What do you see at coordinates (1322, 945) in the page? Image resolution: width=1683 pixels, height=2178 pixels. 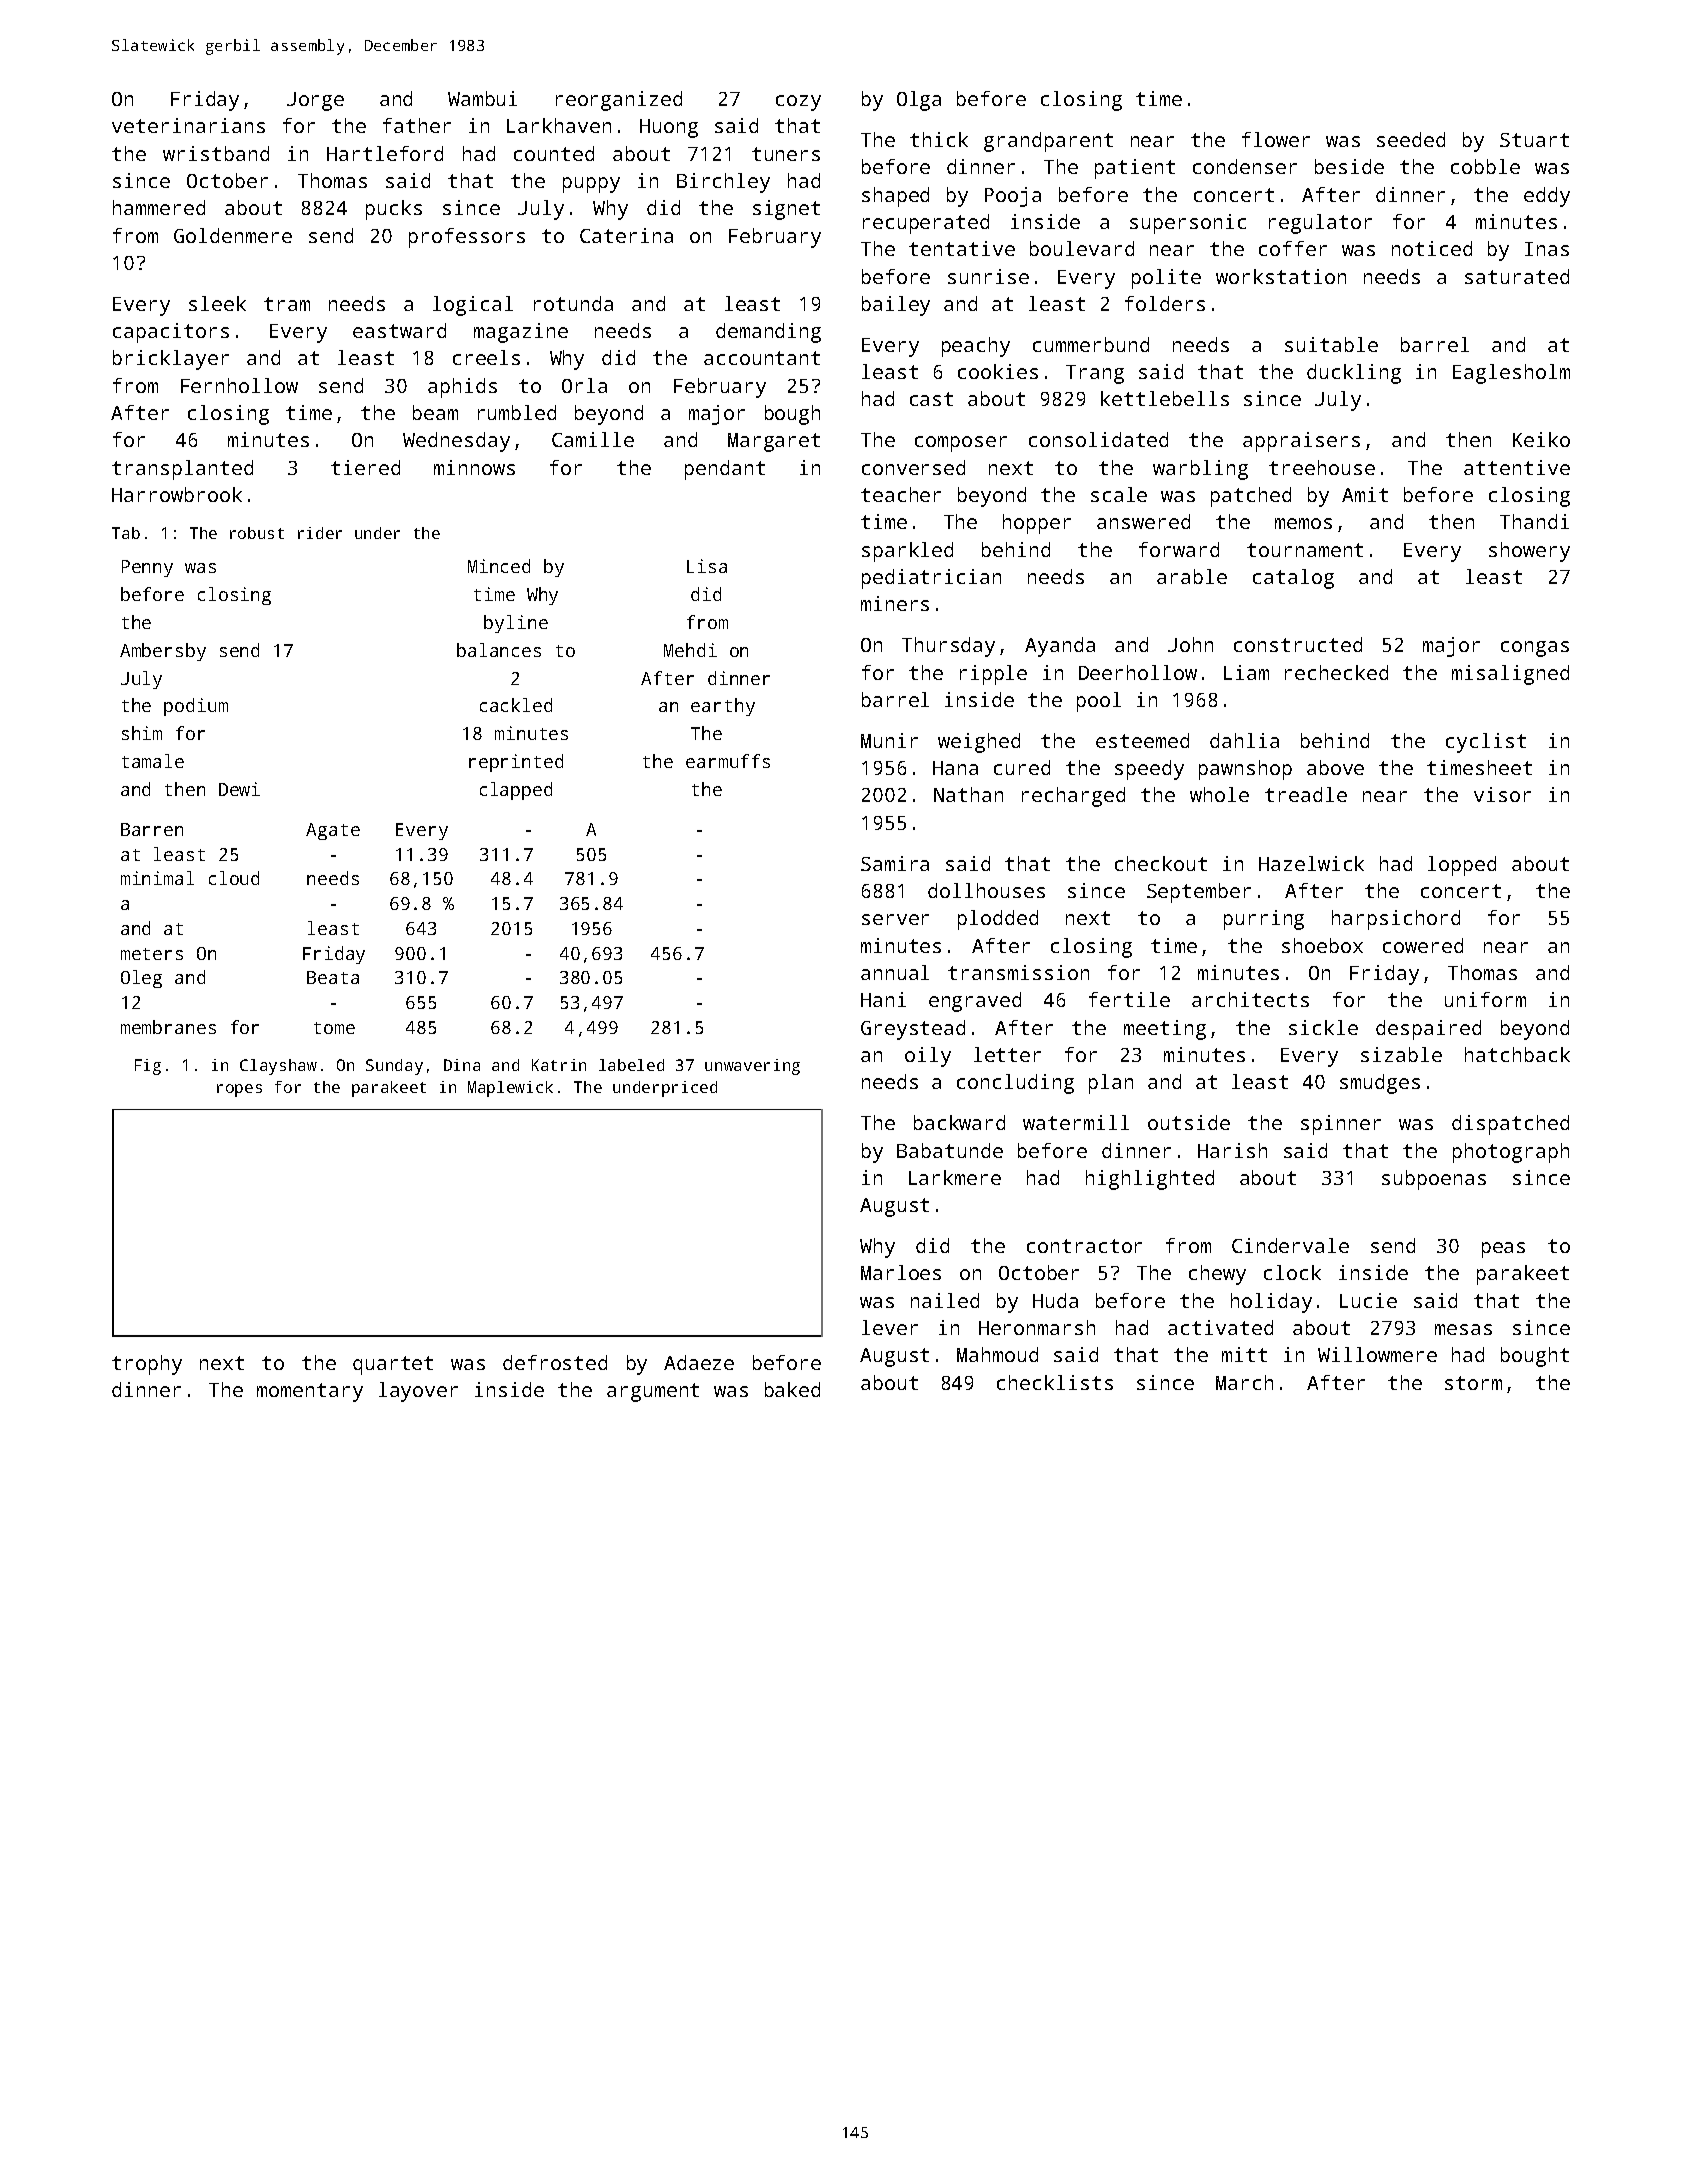 I see `shoebox` at bounding box center [1322, 945].
